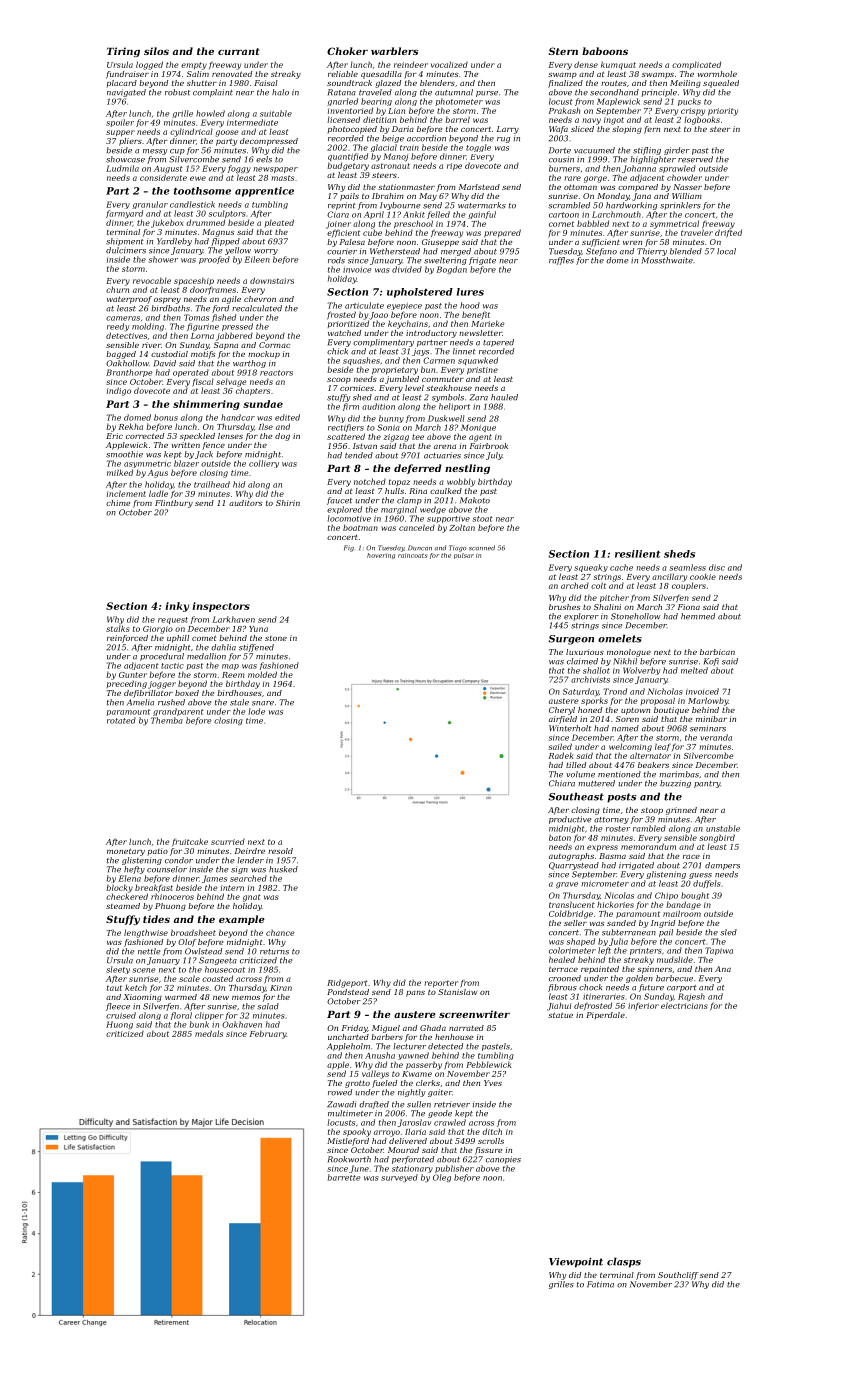 This screenshot has width=849, height=1400. I want to click on medals, so click(209, 1033).
